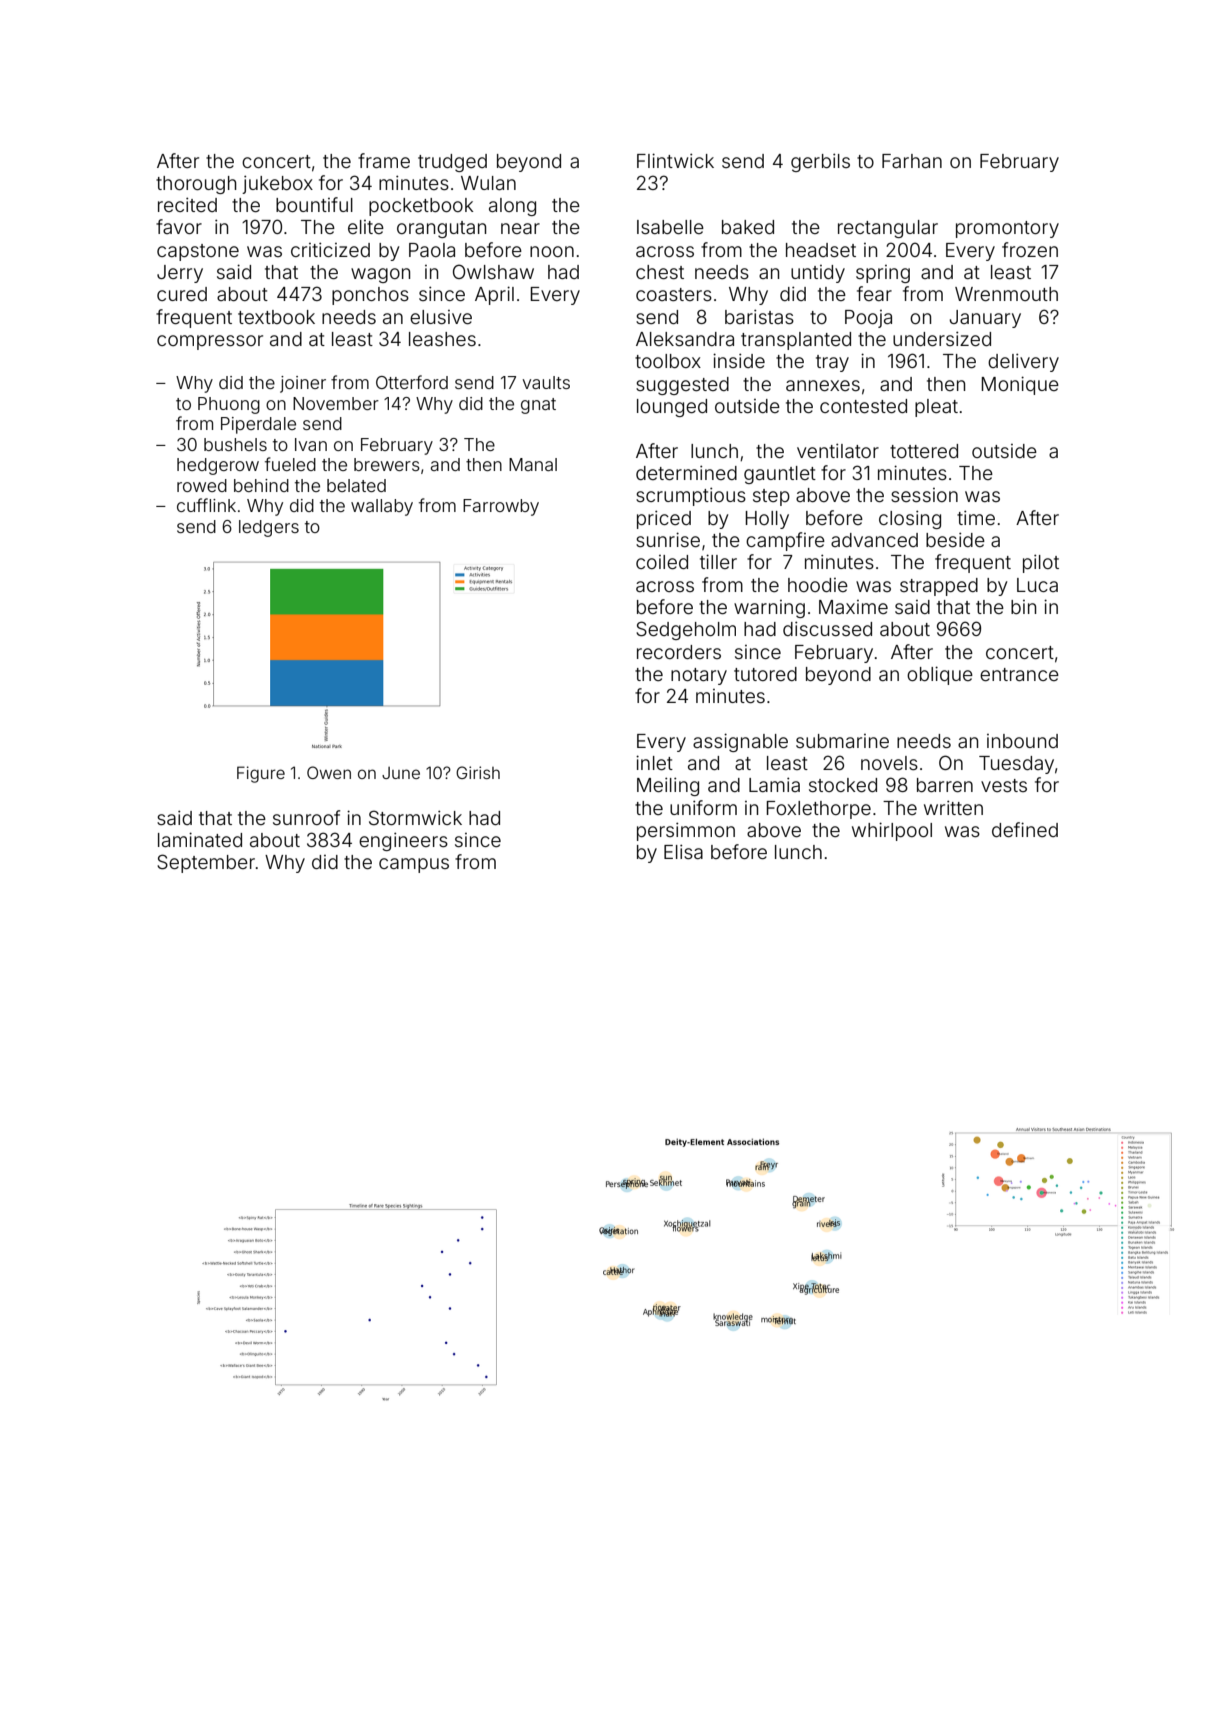 This screenshot has height=1720, width=1216. I want to click on gnat, so click(538, 406).
